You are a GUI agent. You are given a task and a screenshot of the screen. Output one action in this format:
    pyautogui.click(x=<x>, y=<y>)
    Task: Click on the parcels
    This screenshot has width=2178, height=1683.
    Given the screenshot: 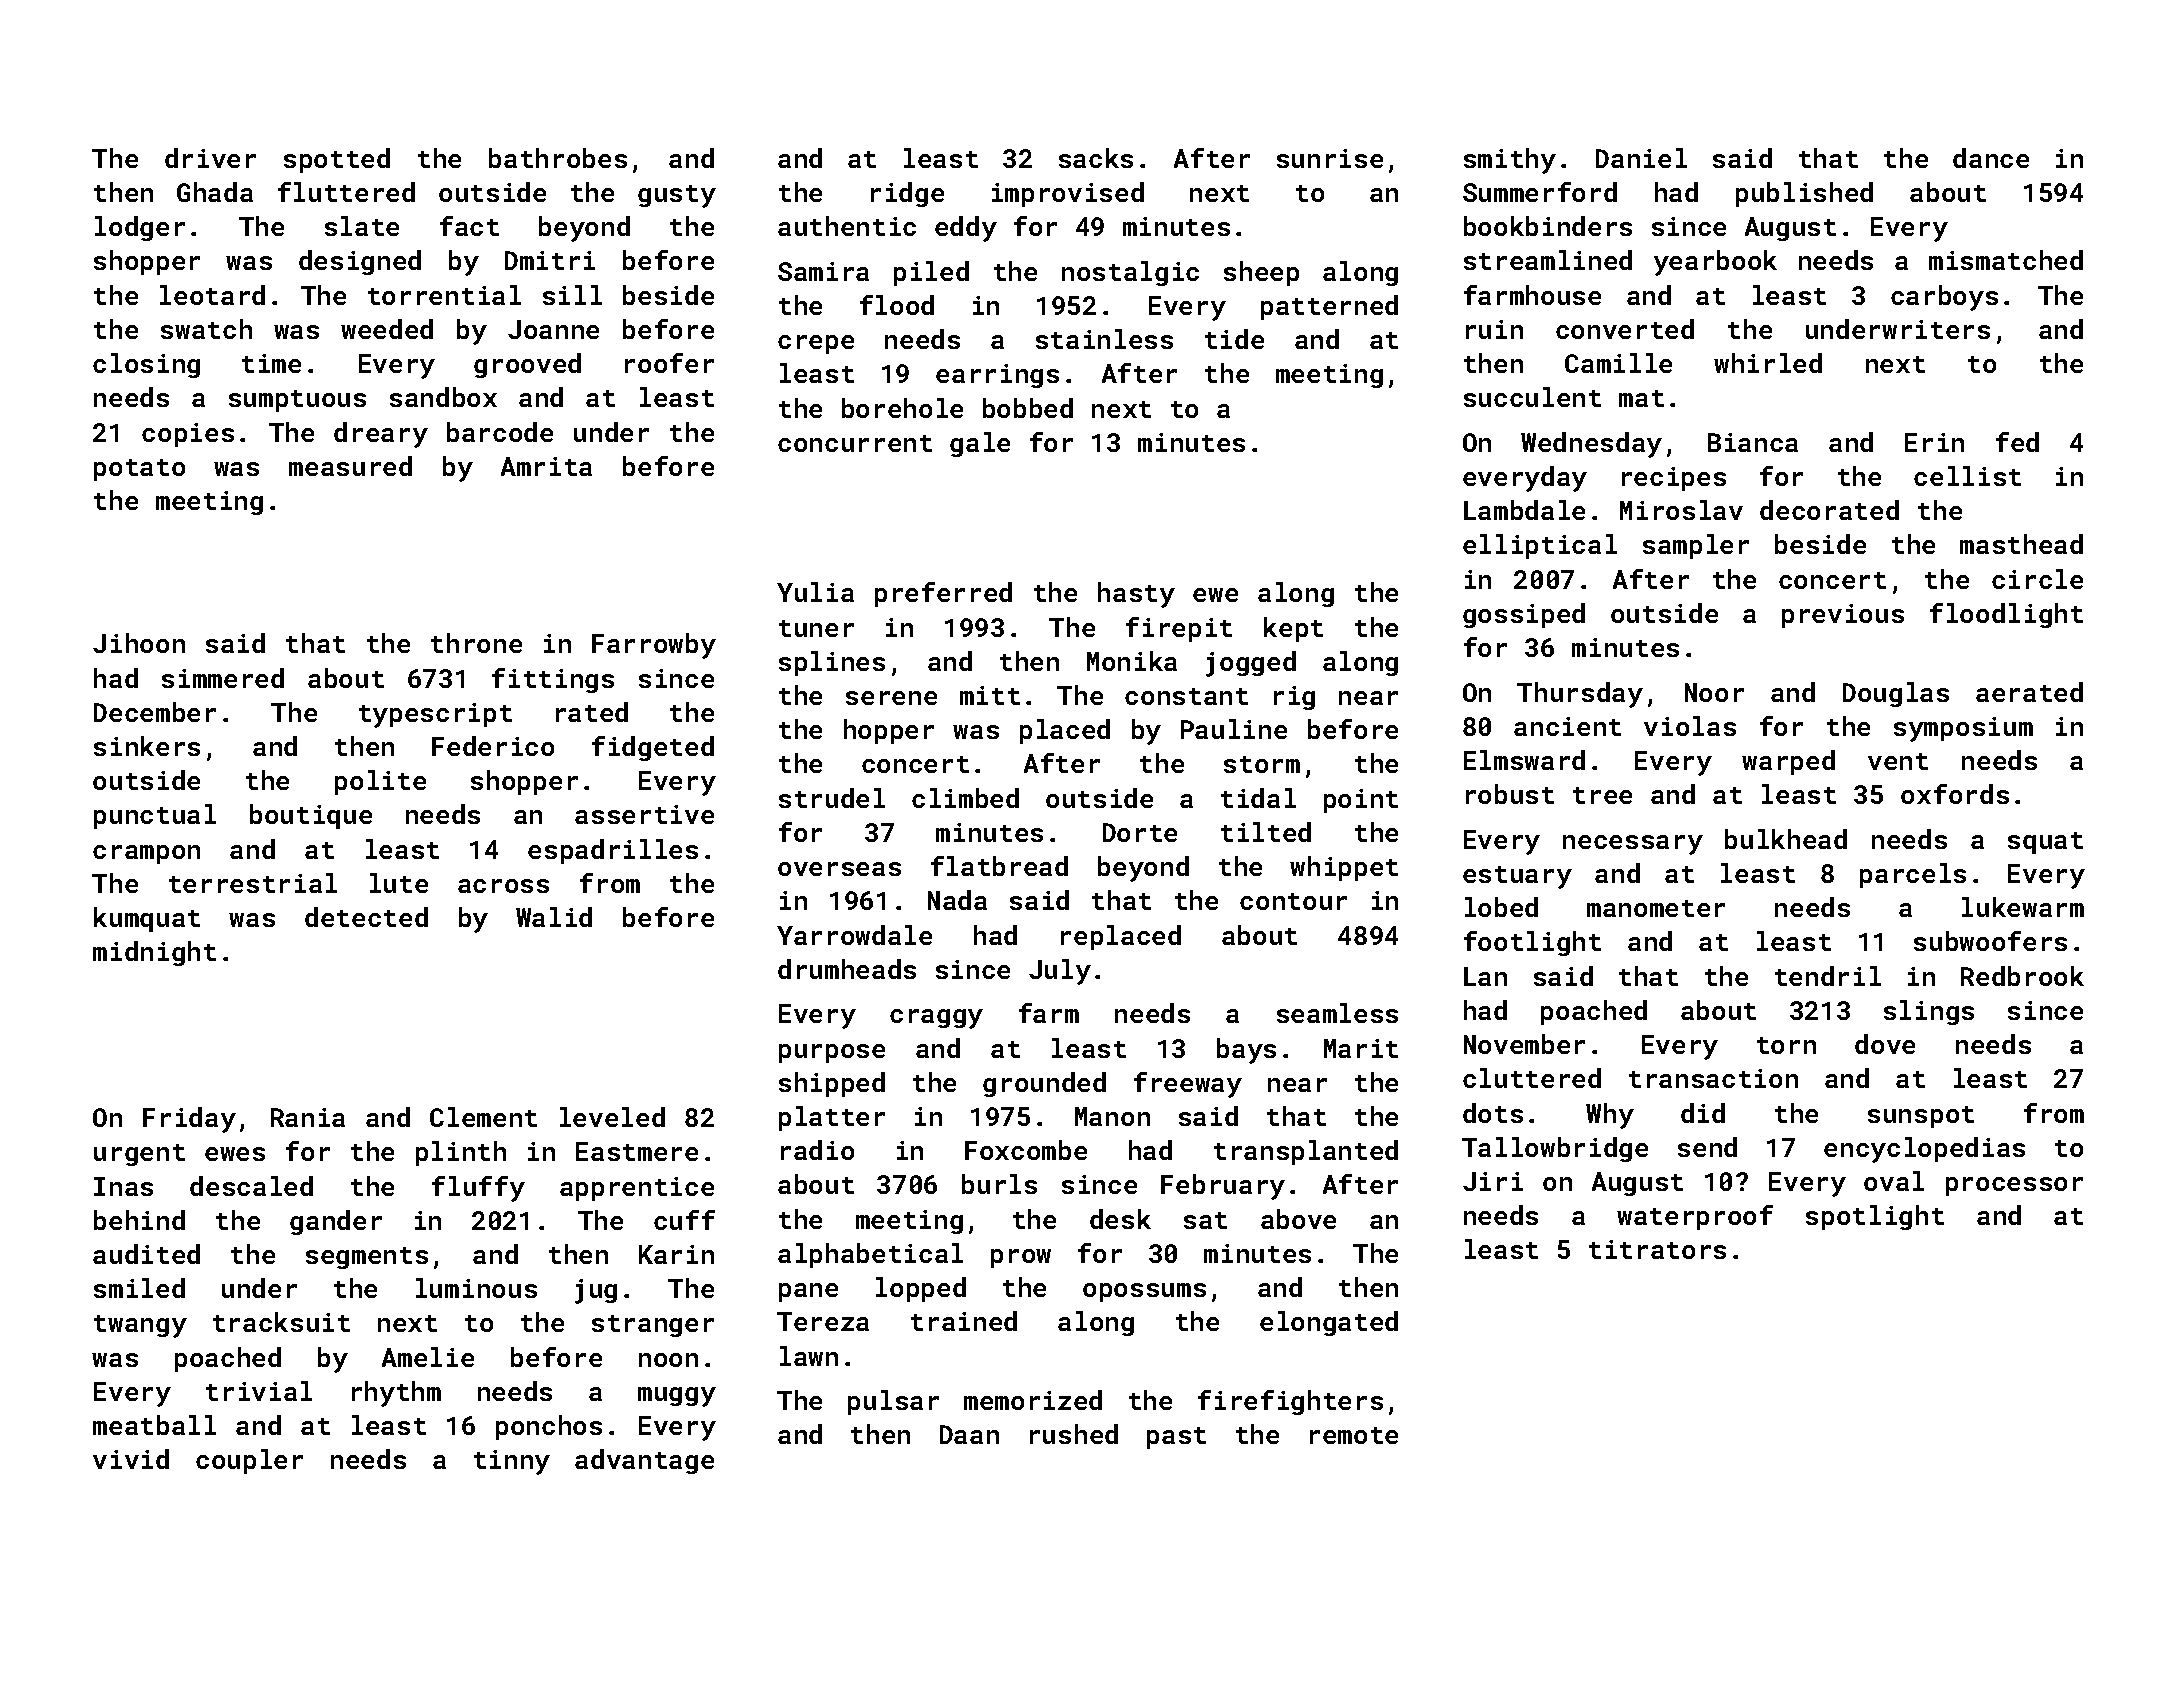 What is the action you would take?
    pyautogui.click(x=1913, y=875)
